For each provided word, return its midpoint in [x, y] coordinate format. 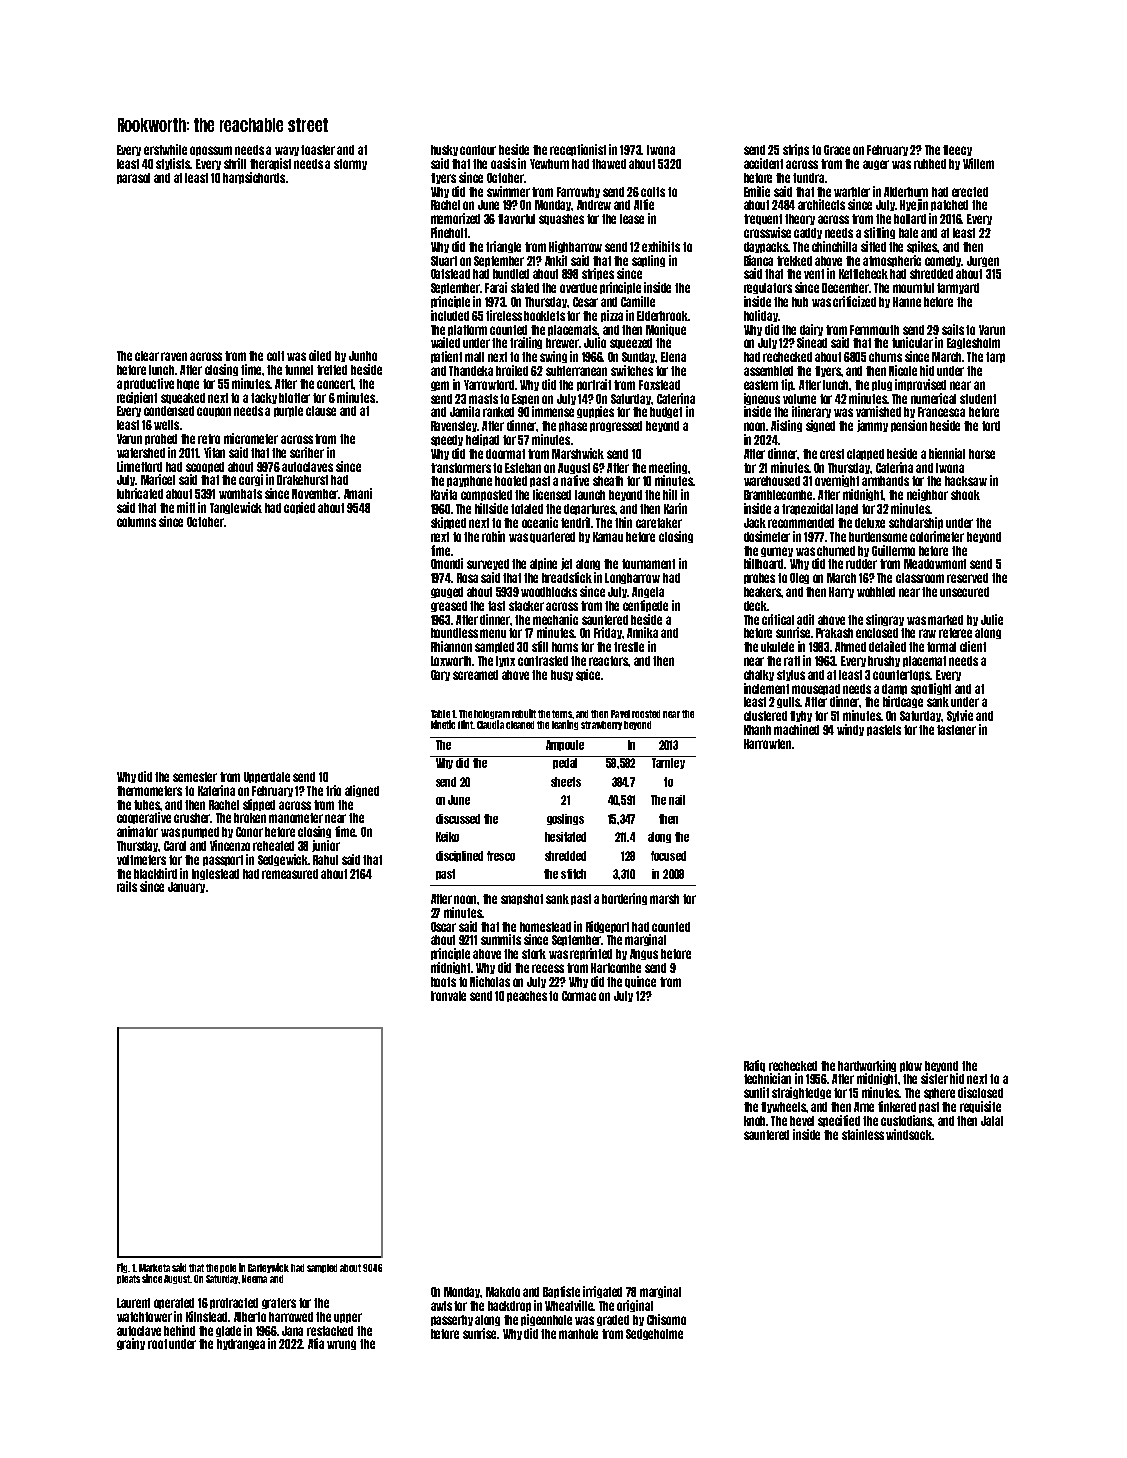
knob [755, 1121]
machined [796, 729]
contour [478, 150]
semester [195, 777]
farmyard [958, 288]
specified [839, 1121]
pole [228, 1268]
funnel [299, 370]
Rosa [467, 578]
